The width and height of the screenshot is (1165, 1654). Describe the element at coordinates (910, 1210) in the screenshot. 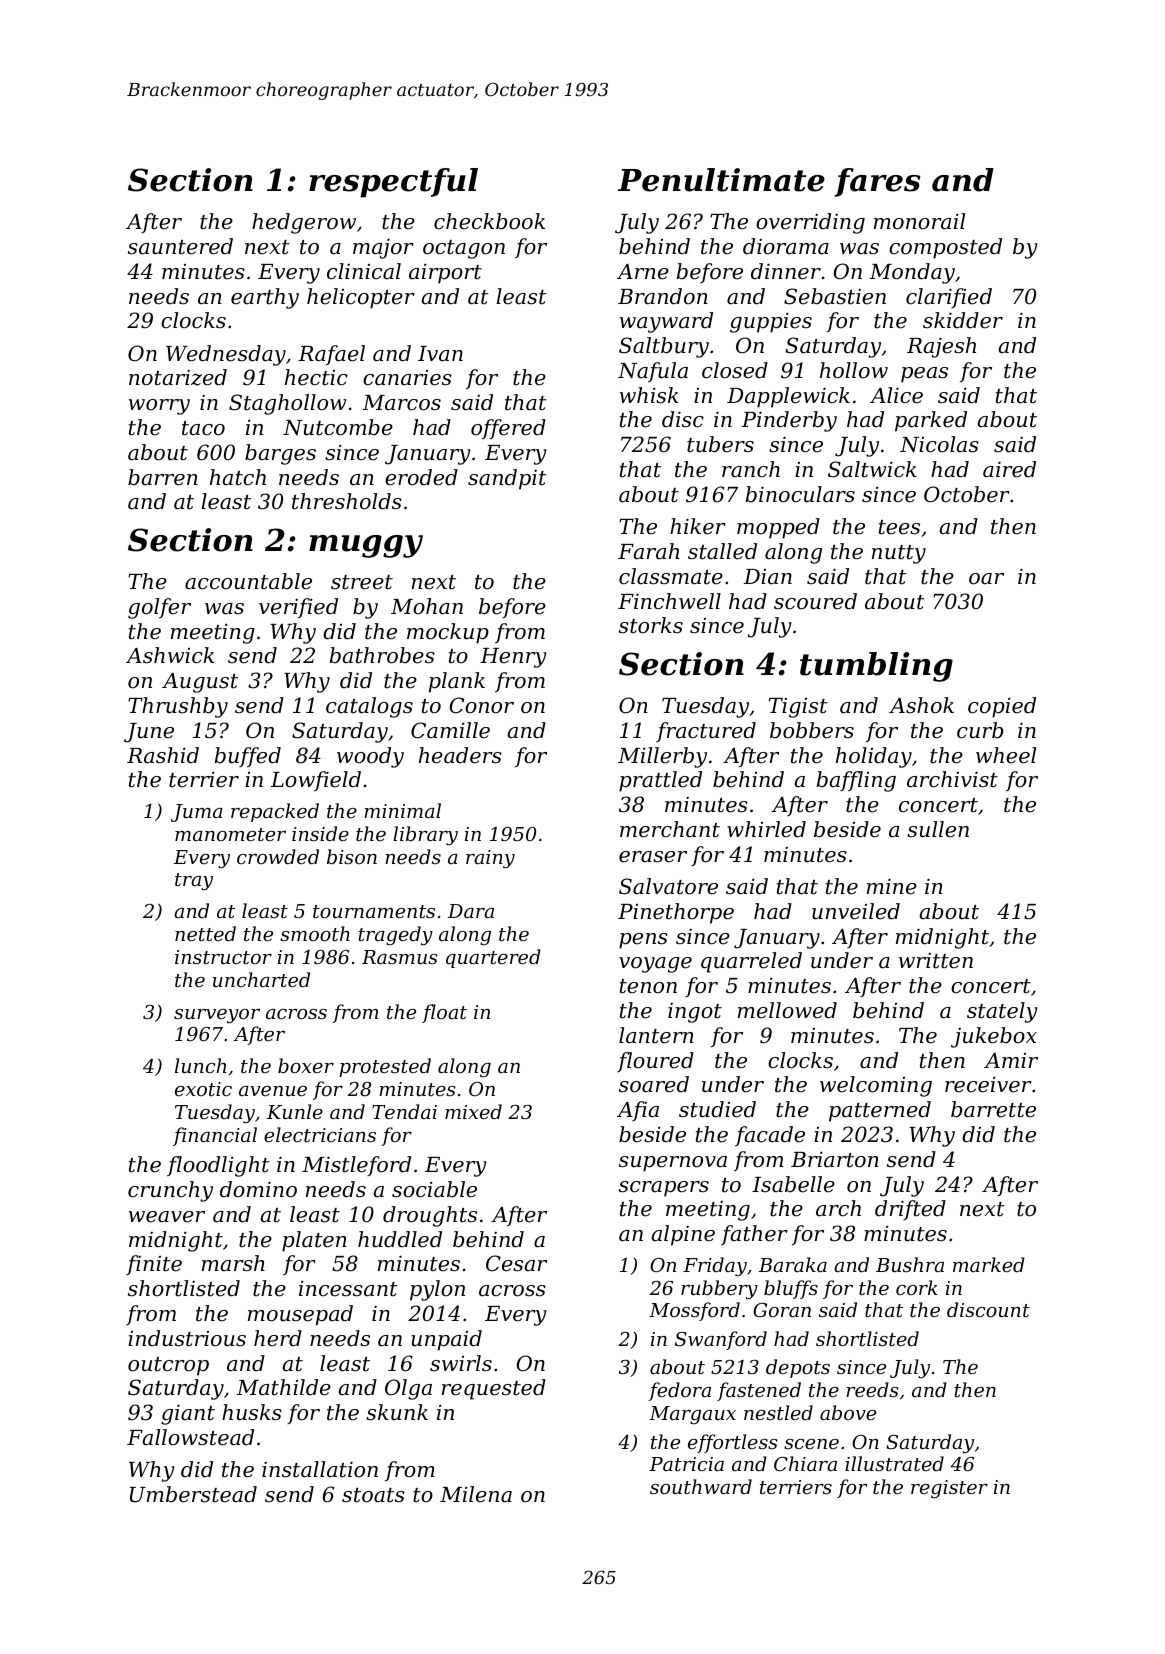

I see `drifted` at that location.
